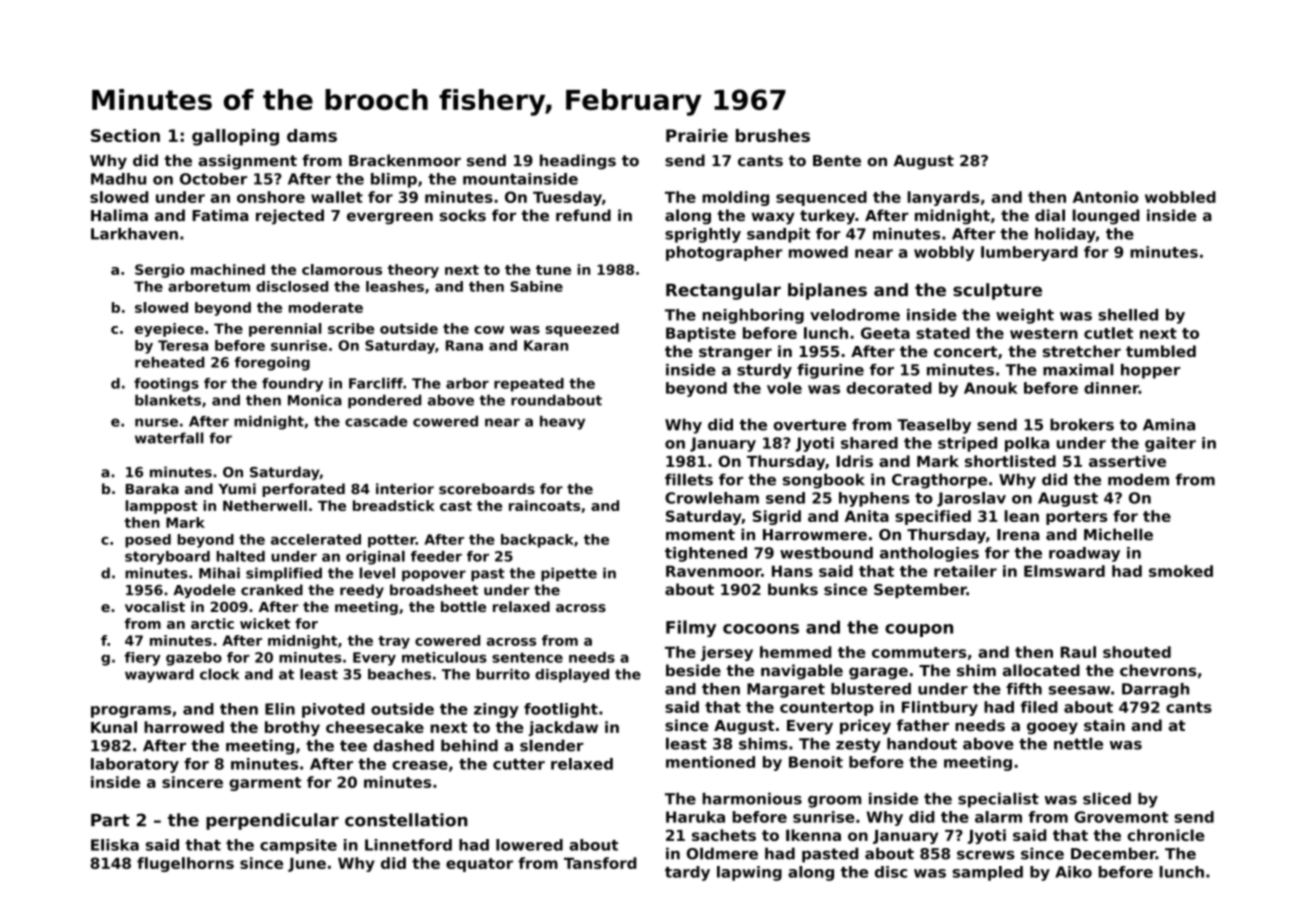  I want to click on wobbled, so click(1180, 197).
